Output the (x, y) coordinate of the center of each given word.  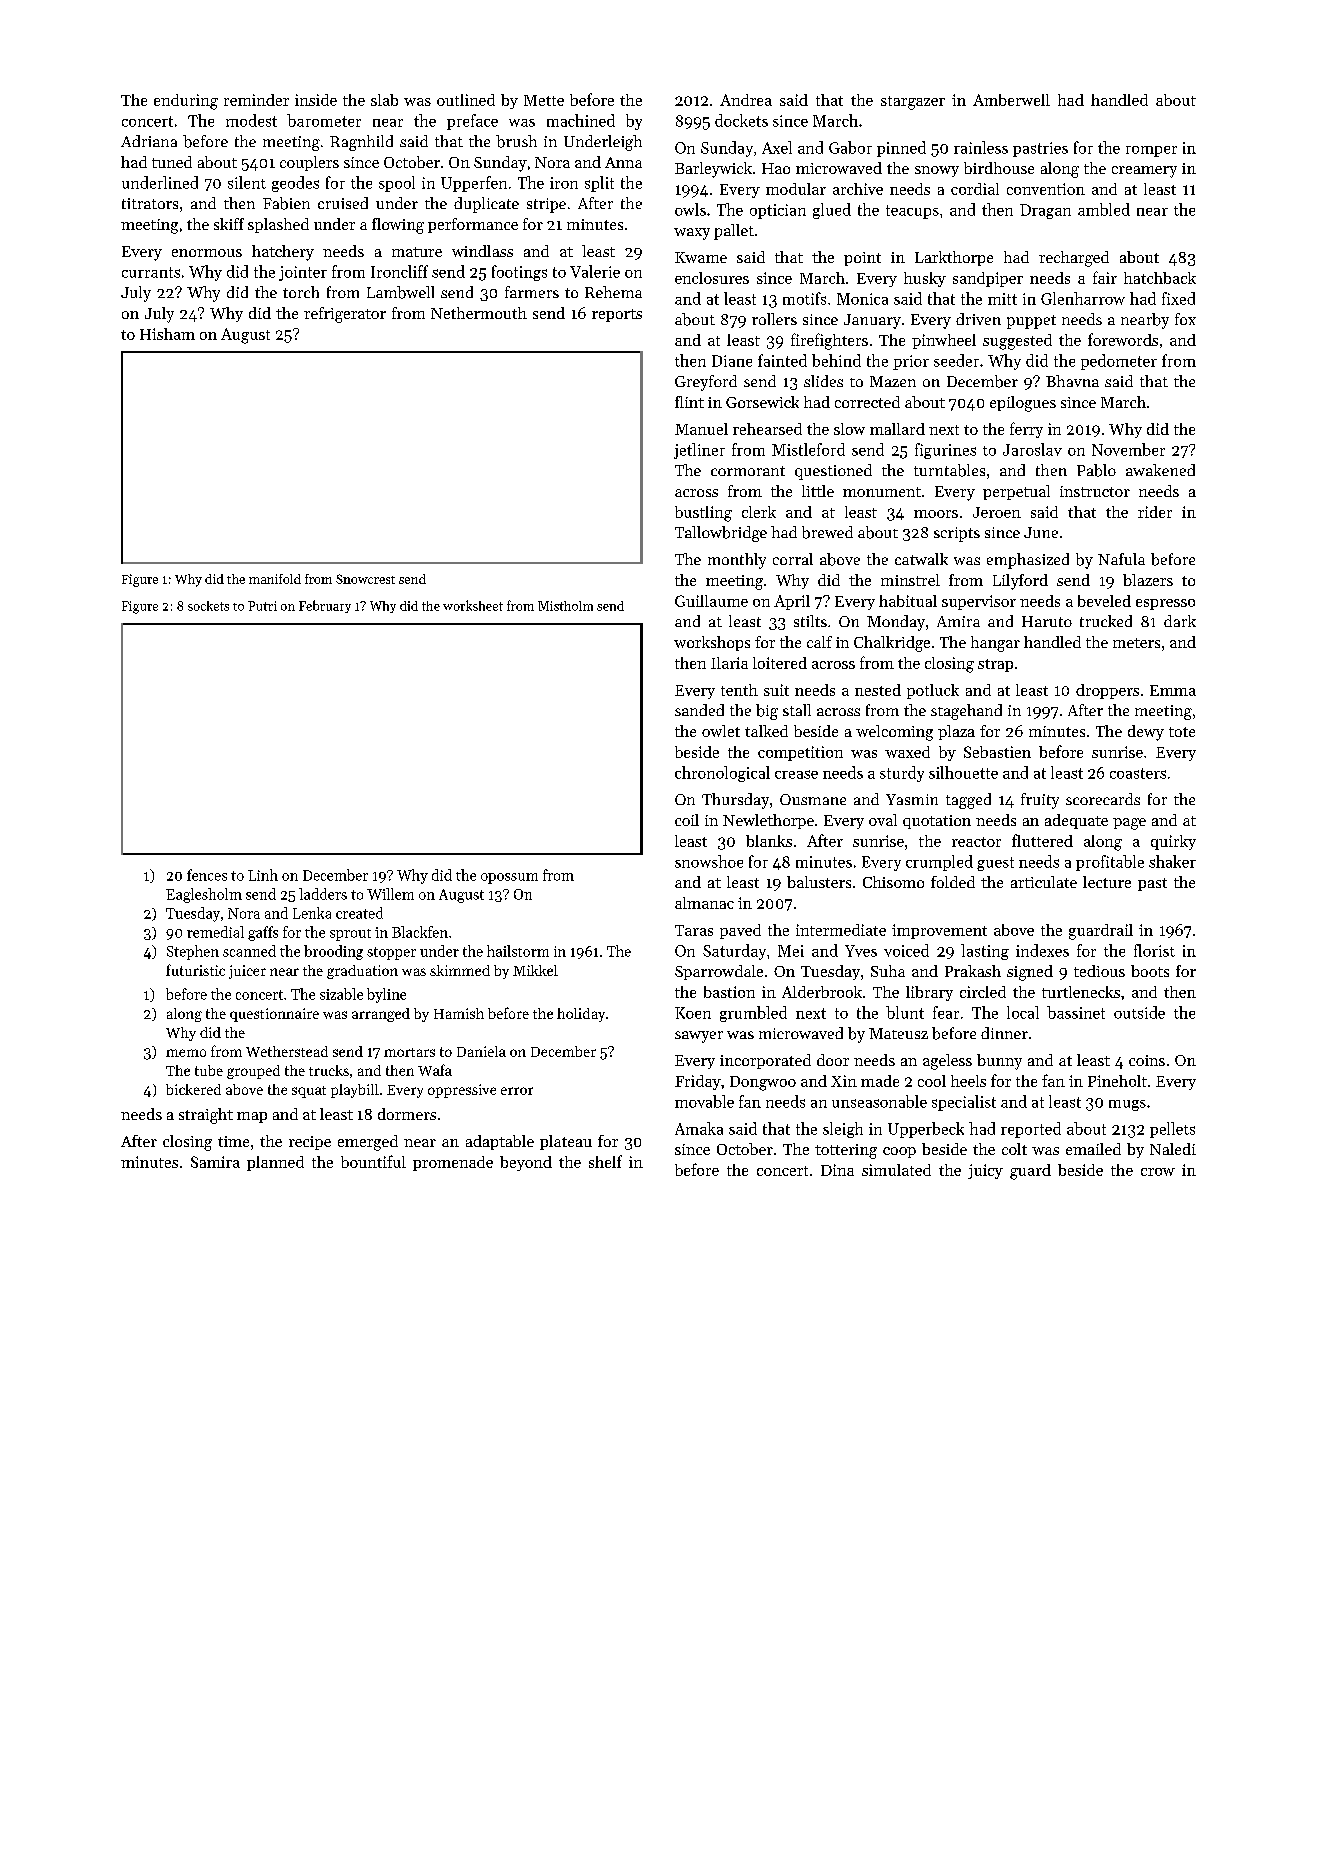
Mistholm (565, 606)
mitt (1002, 299)
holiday (581, 1015)
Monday (896, 623)
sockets (208, 606)
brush (516, 141)
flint (689, 402)
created (359, 913)
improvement (939, 931)
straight (206, 1116)
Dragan (1045, 211)
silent (247, 182)
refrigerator (345, 315)
